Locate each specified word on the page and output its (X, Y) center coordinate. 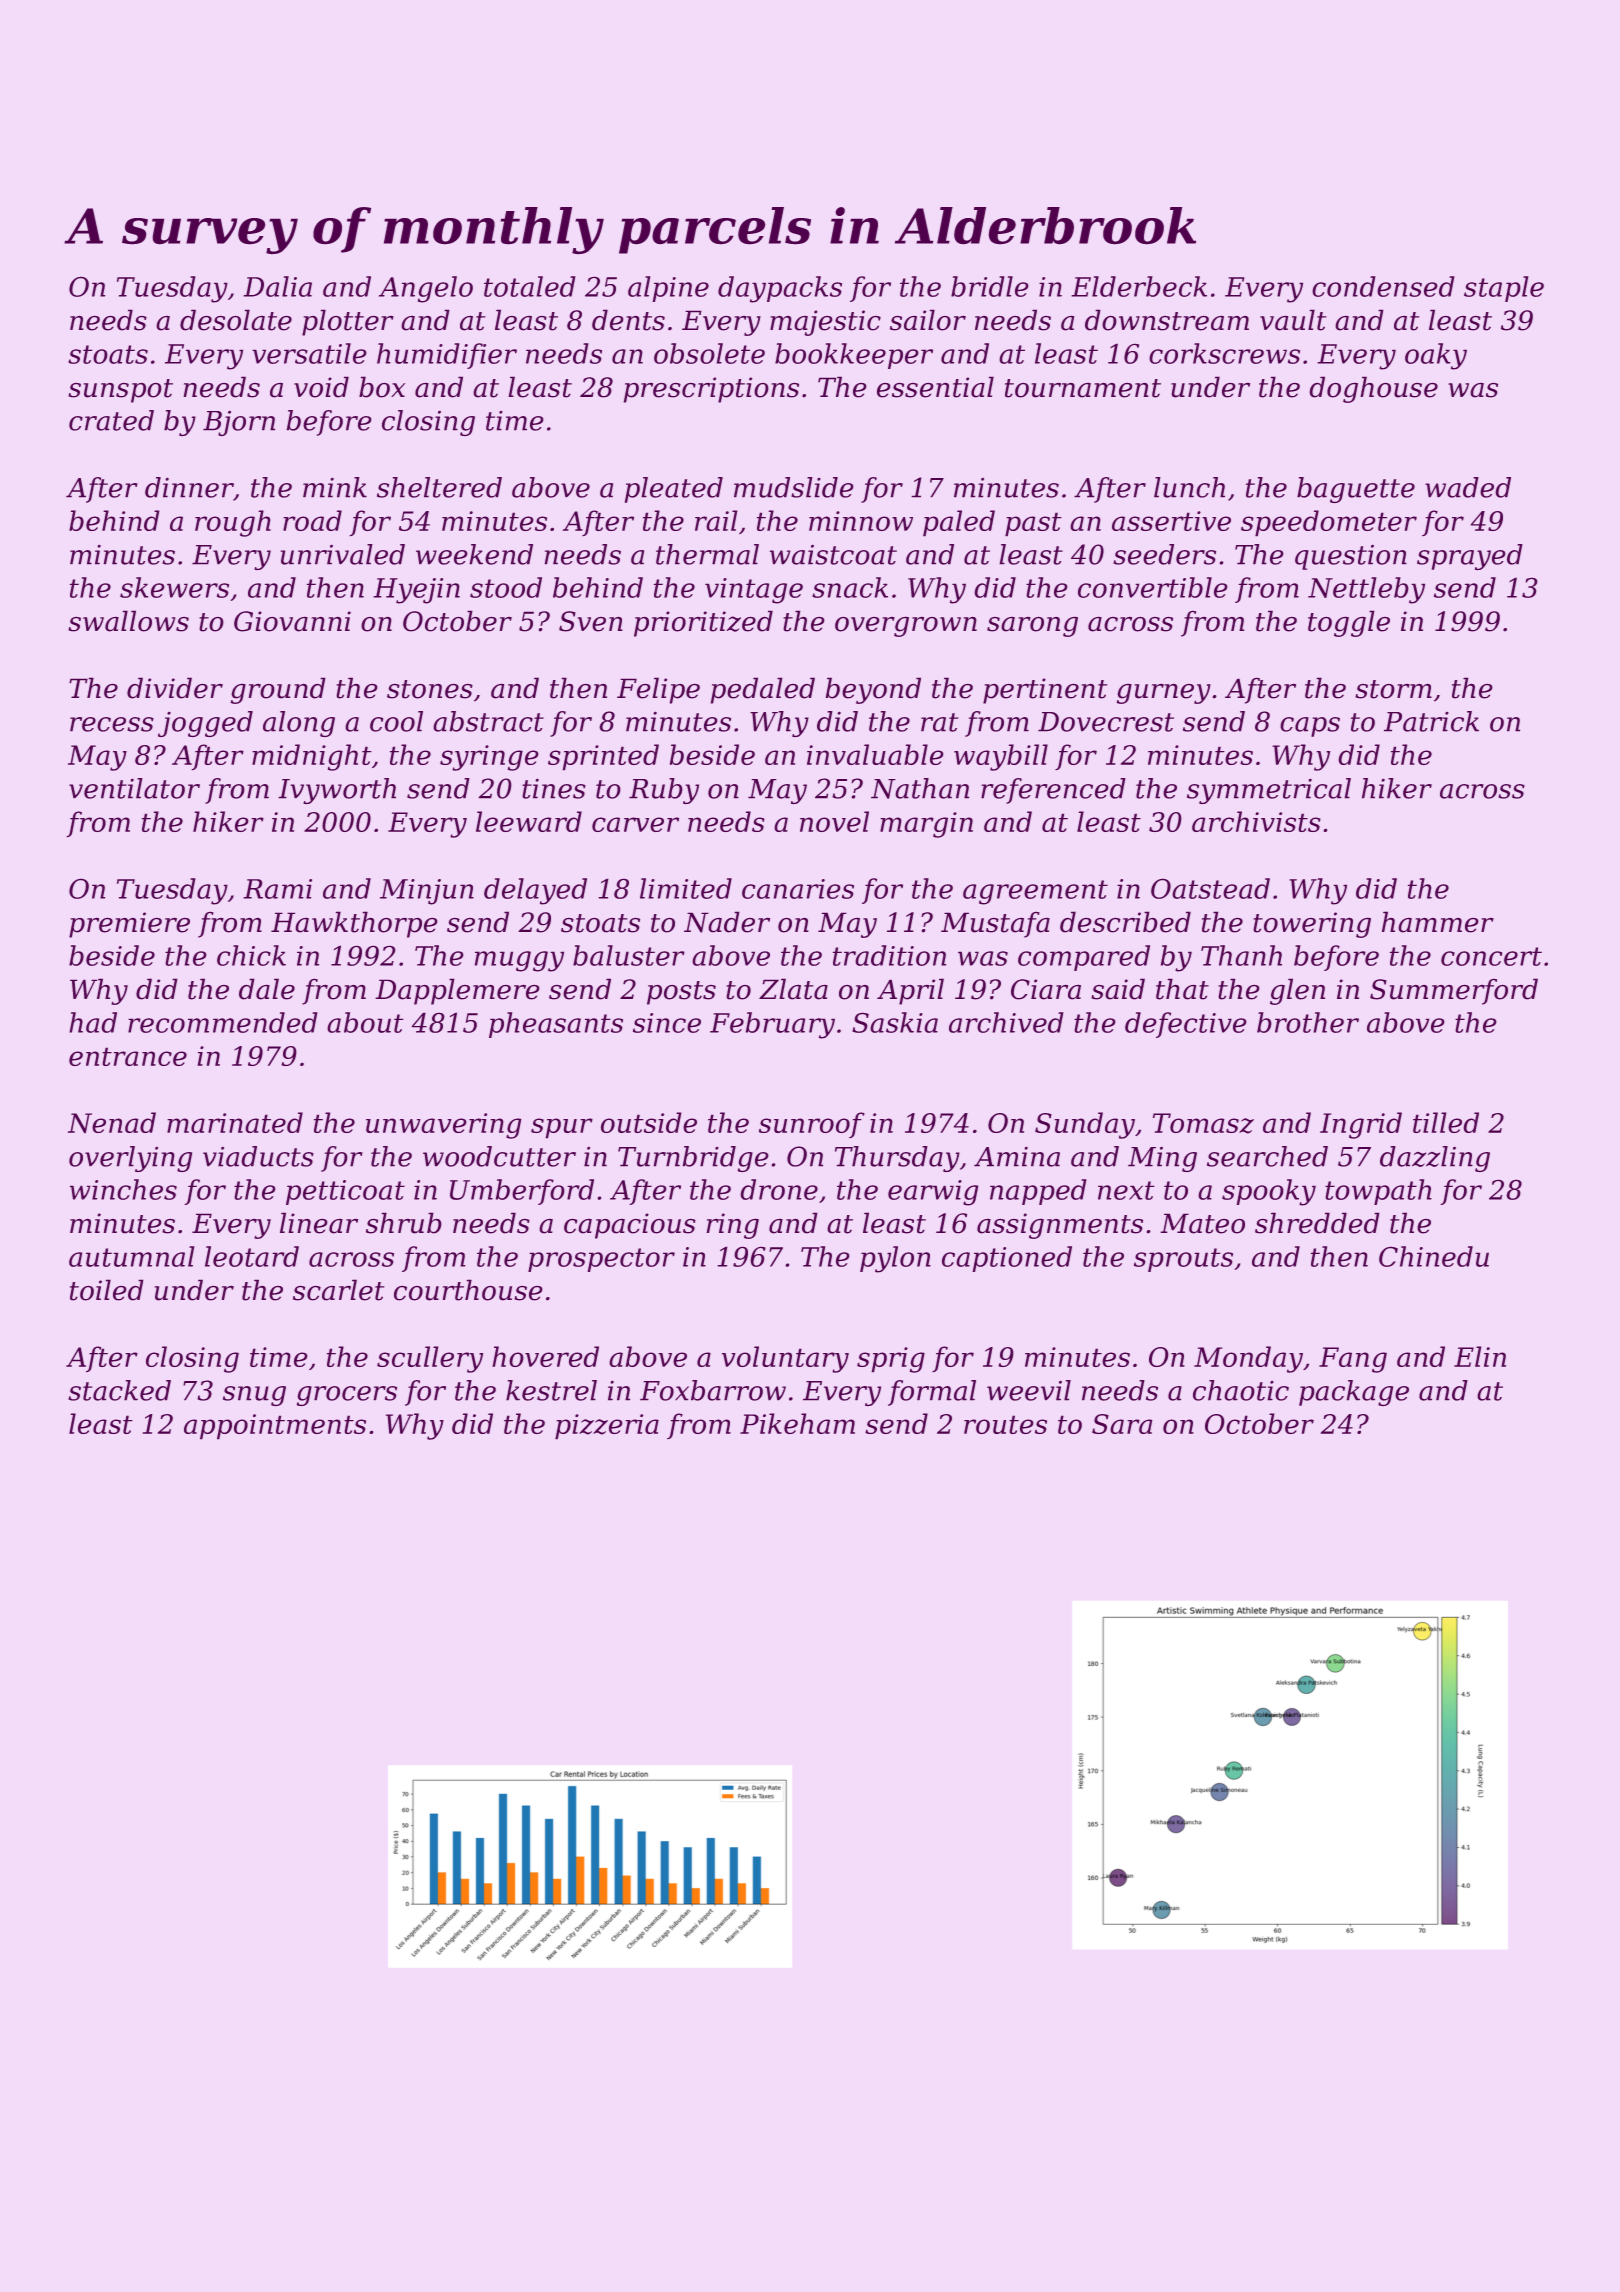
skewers (174, 587)
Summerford (1454, 991)
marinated (235, 1122)
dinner (189, 488)
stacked (119, 1390)
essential (935, 387)
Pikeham (797, 1423)
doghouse (1373, 389)
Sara (1122, 1424)
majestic (825, 323)
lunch (1189, 487)
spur (562, 1128)
